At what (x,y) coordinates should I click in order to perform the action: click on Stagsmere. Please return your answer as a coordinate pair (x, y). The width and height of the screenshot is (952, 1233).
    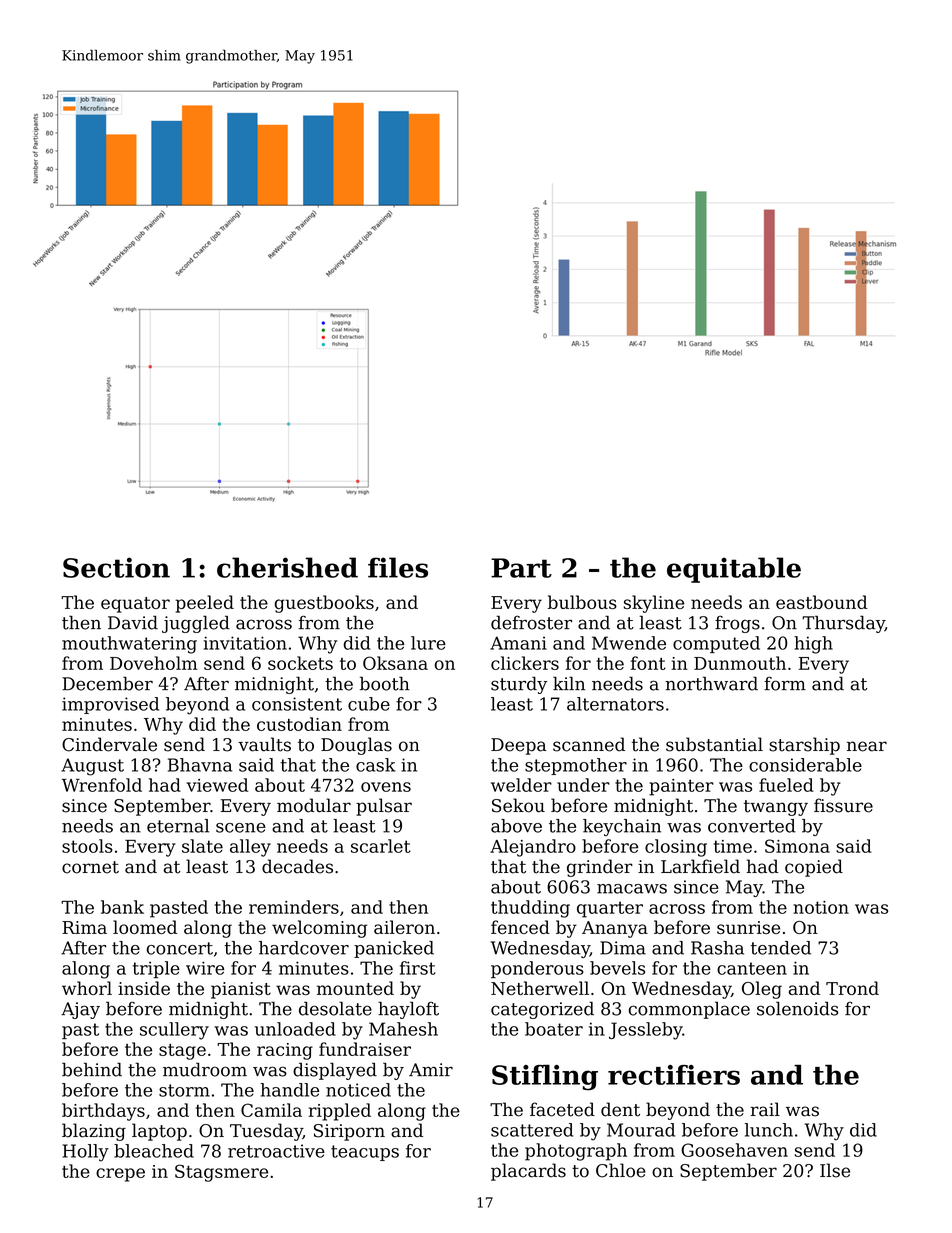
    Looking at the image, I should click on (221, 1173).
